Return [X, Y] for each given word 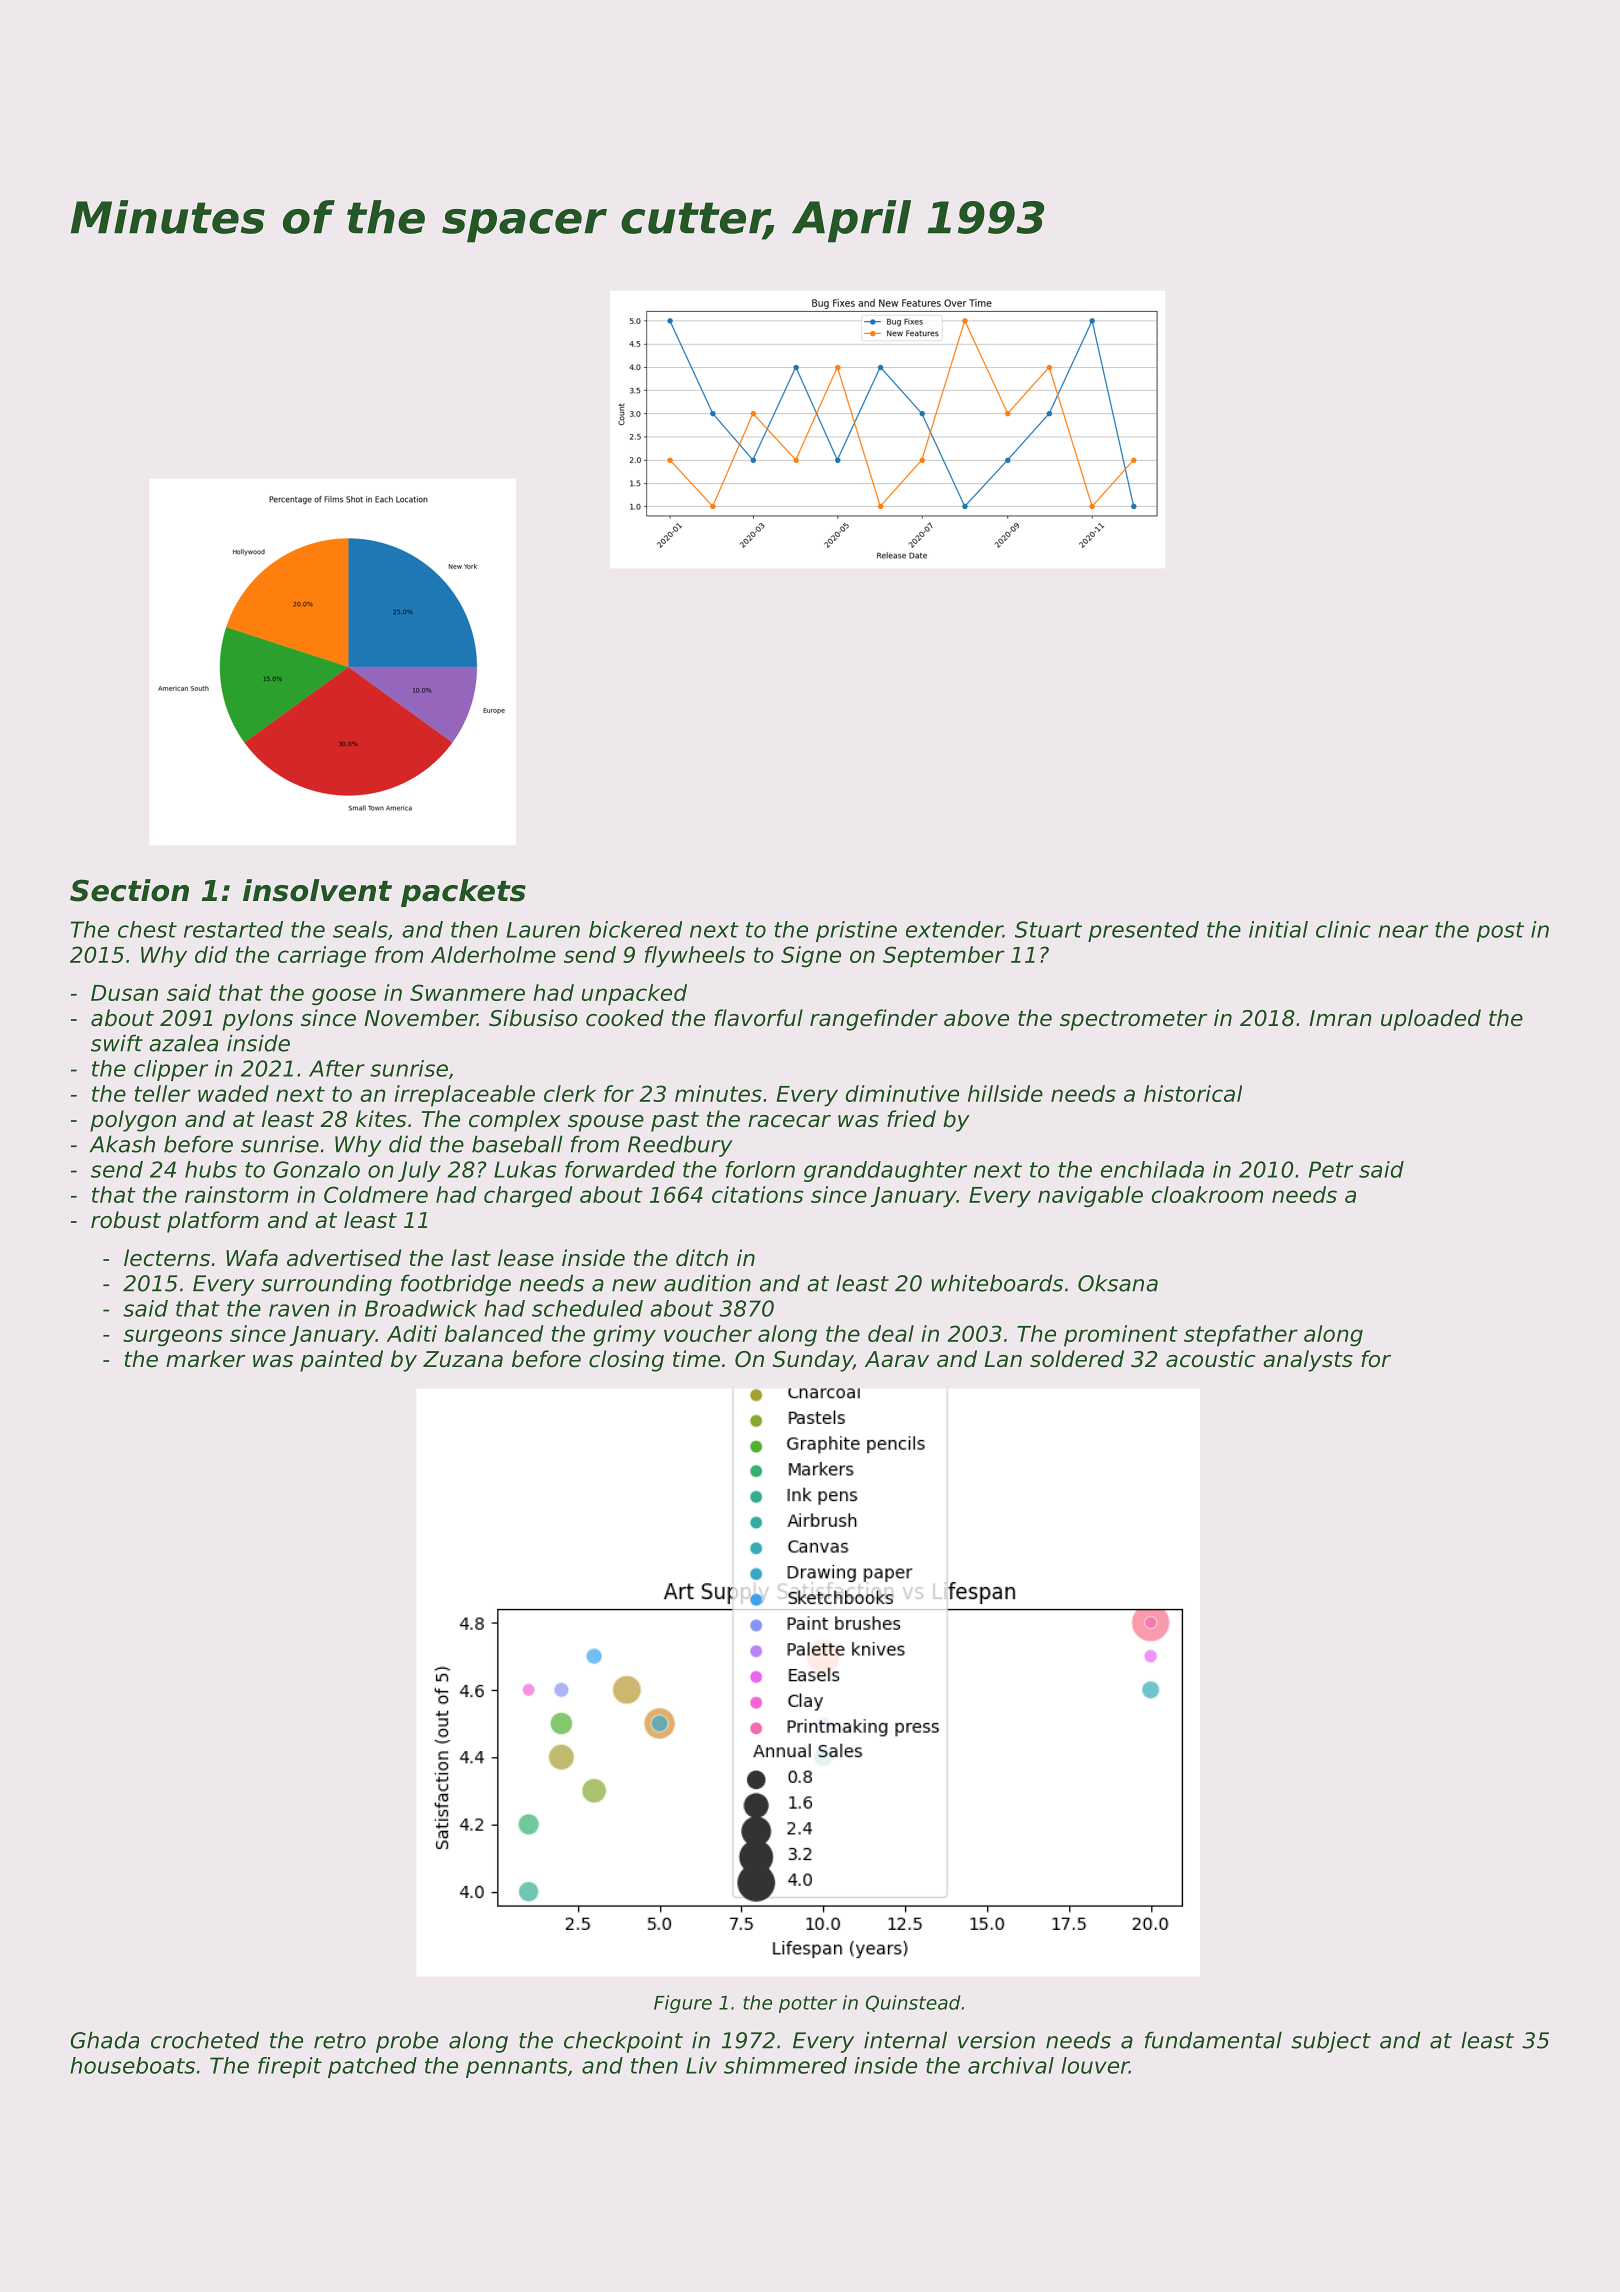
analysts [1308, 1361]
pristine [856, 931]
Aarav [897, 1359]
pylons [257, 1020]
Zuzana [463, 1359]
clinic [1343, 929]
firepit [290, 2067]
